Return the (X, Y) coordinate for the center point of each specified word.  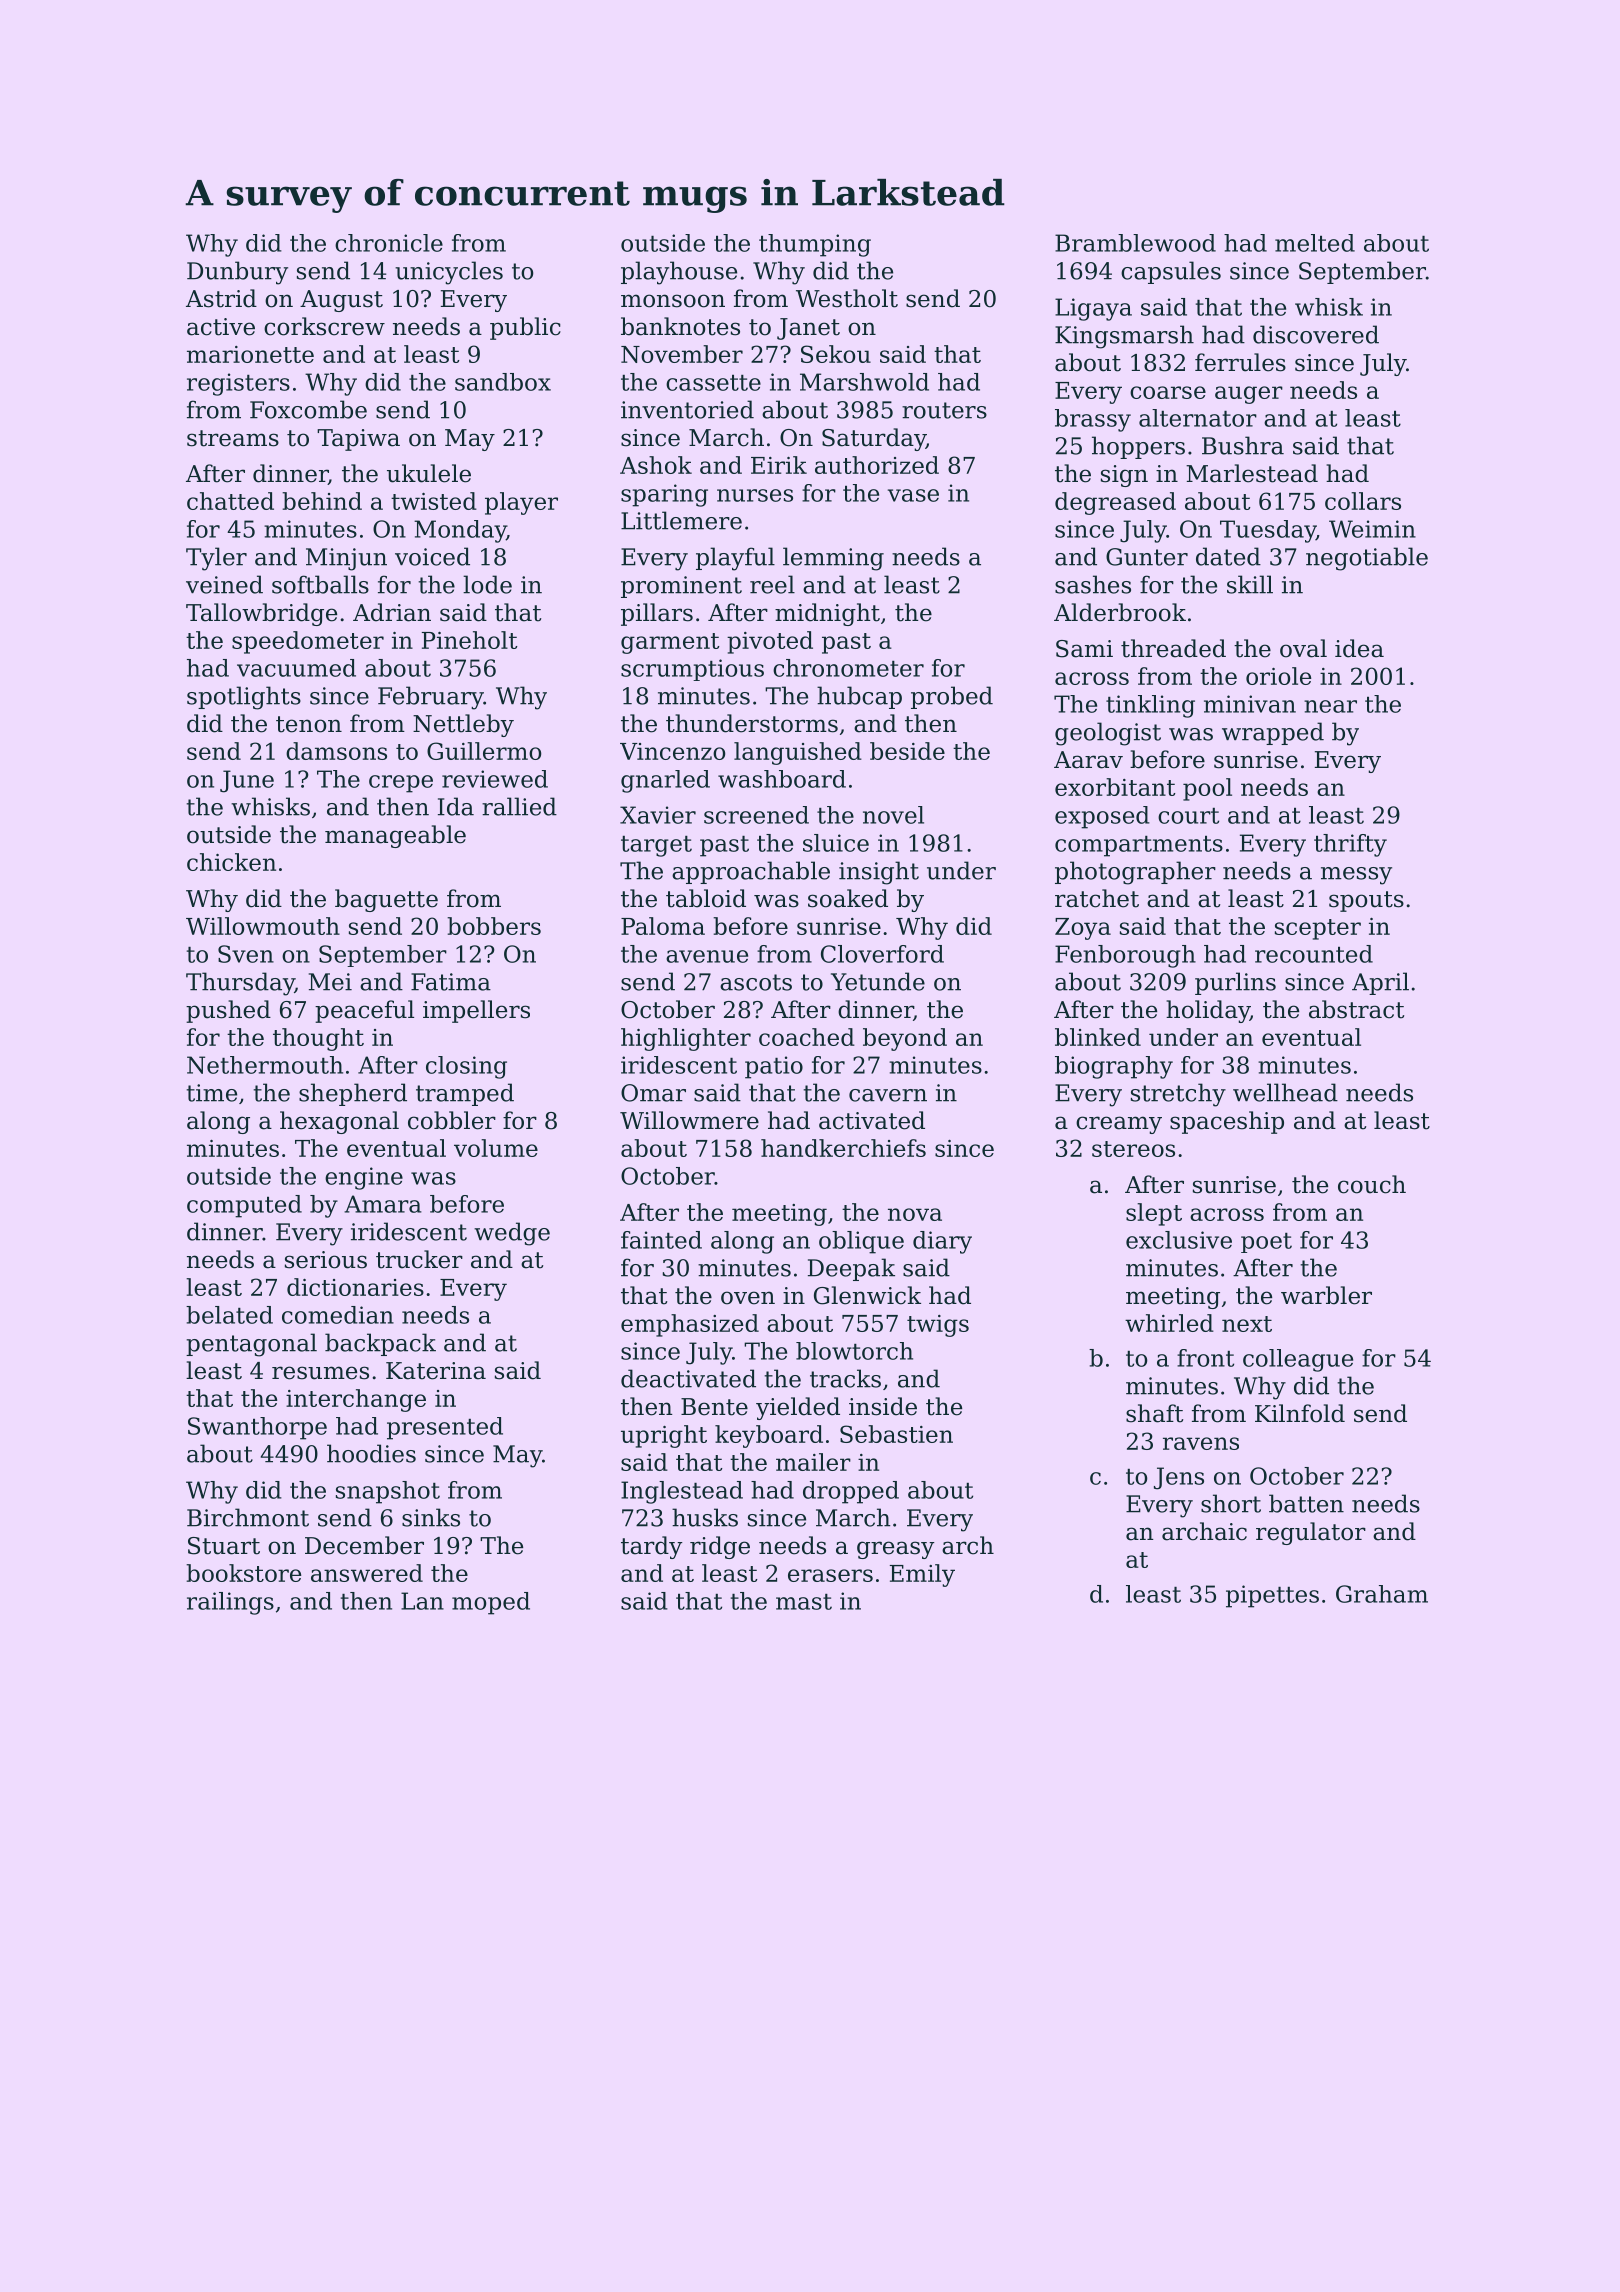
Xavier (658, 815)
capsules (1171, 272)
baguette (386, 900)
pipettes (1272, 1596)
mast (804, 1602)
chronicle (389, 243)
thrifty (1350, 845)
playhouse (679, 273)
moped (491, 1603)
